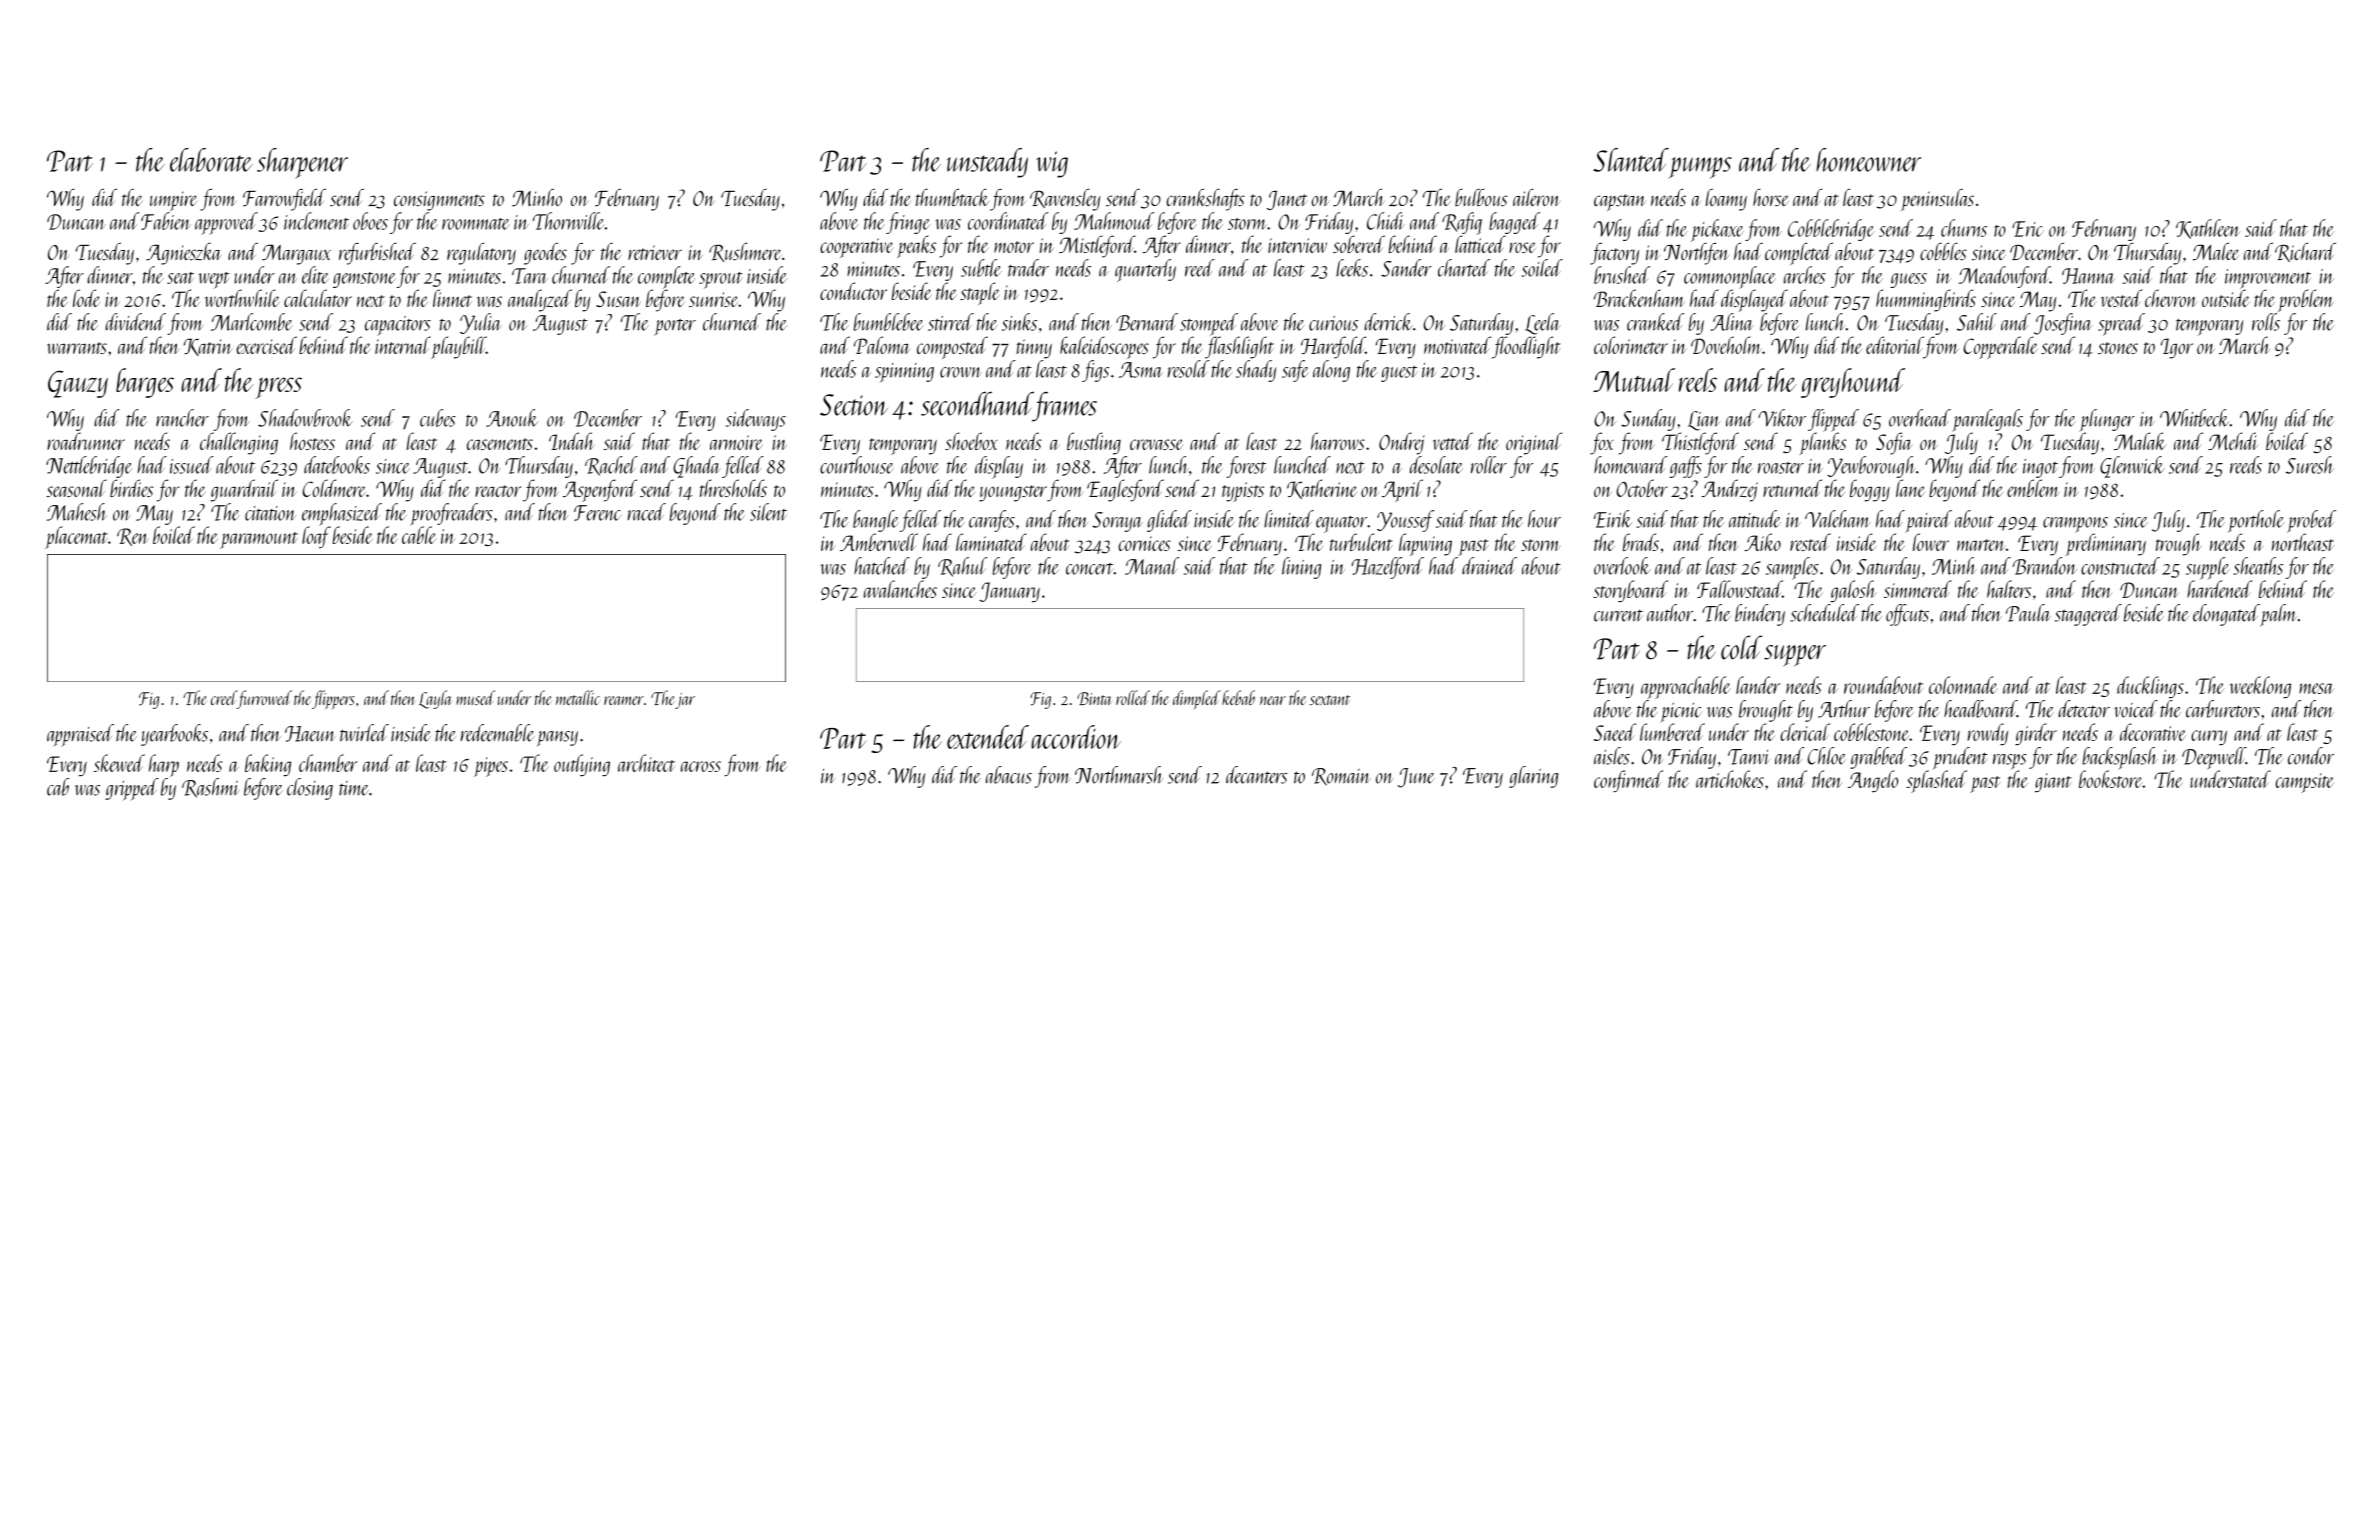 This screenshot has height=1540, width=2380. What do you see at coordinates (2195, 418) in the screenshot?
I see `Whitbeck` at bounding box center [2195, 418].
